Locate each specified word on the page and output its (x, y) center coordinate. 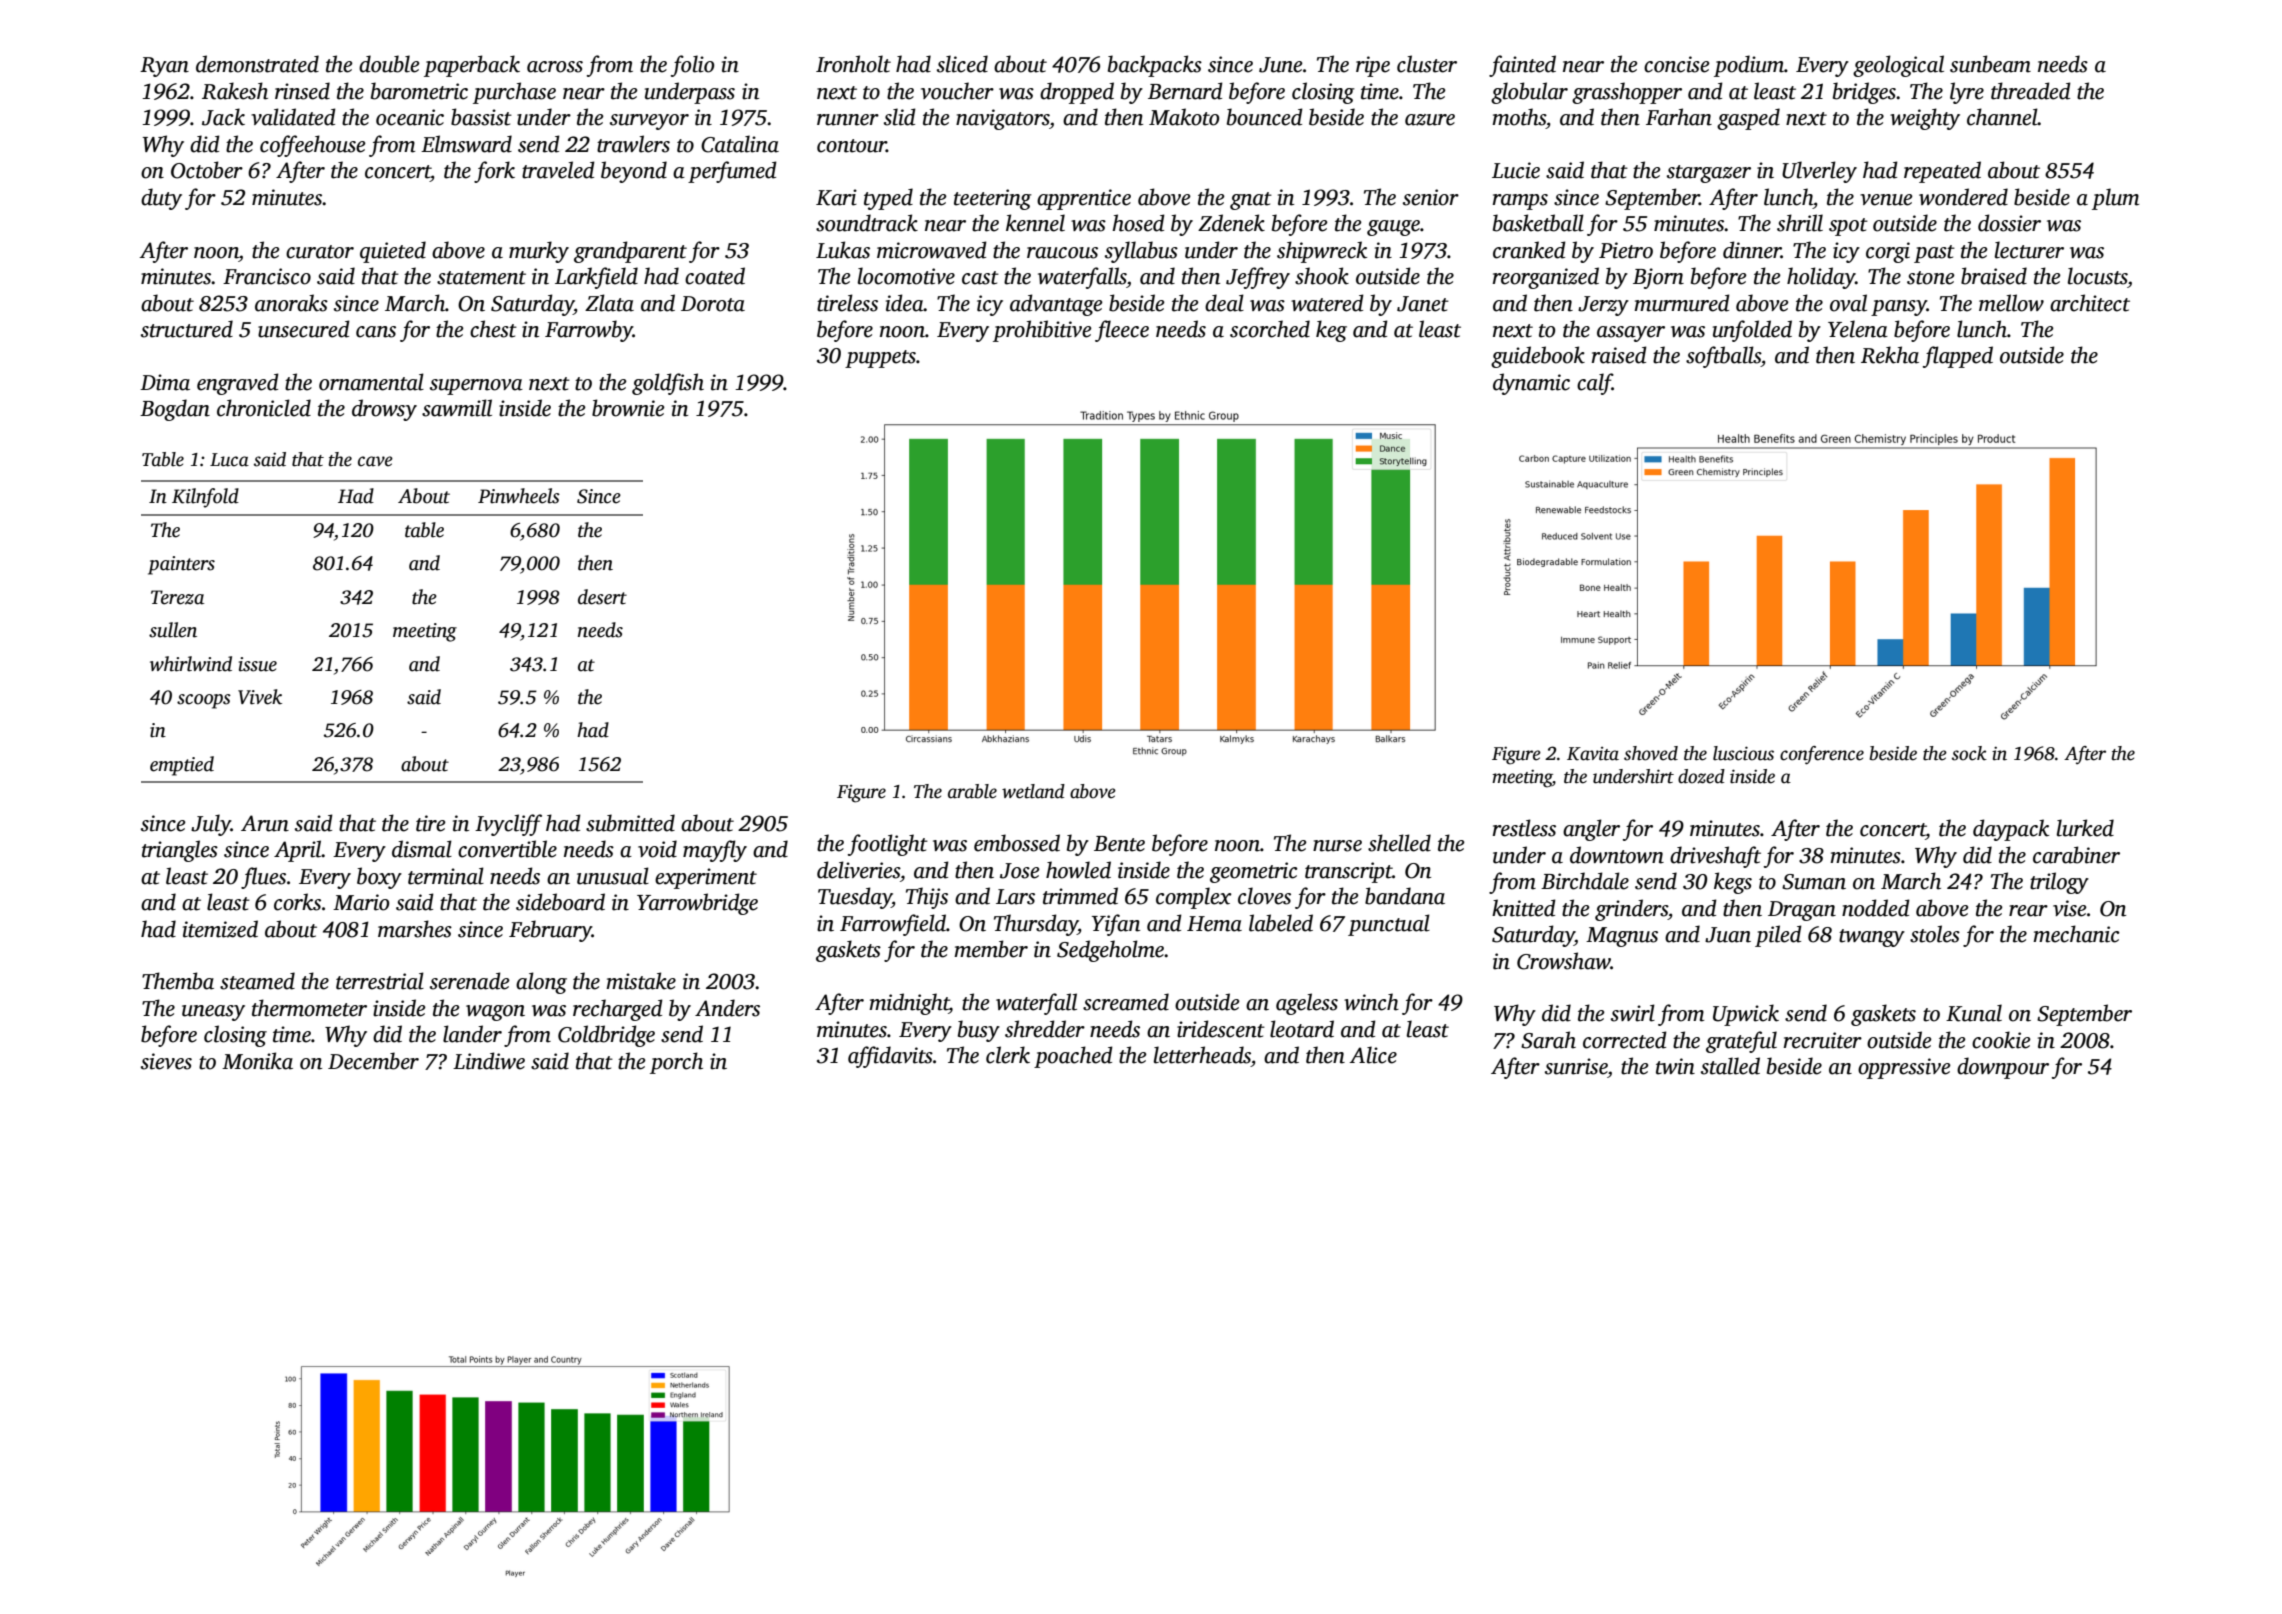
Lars (1015, 897)
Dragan (1802, 911)
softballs (1723, 357)
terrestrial (380, 981)
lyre (1967, 93)
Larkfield (596, 278)
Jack (223, 117)
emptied (182, 766)
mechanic (2076, 934)
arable (972, 791)
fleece (1122, 331)
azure (1430, 120)
